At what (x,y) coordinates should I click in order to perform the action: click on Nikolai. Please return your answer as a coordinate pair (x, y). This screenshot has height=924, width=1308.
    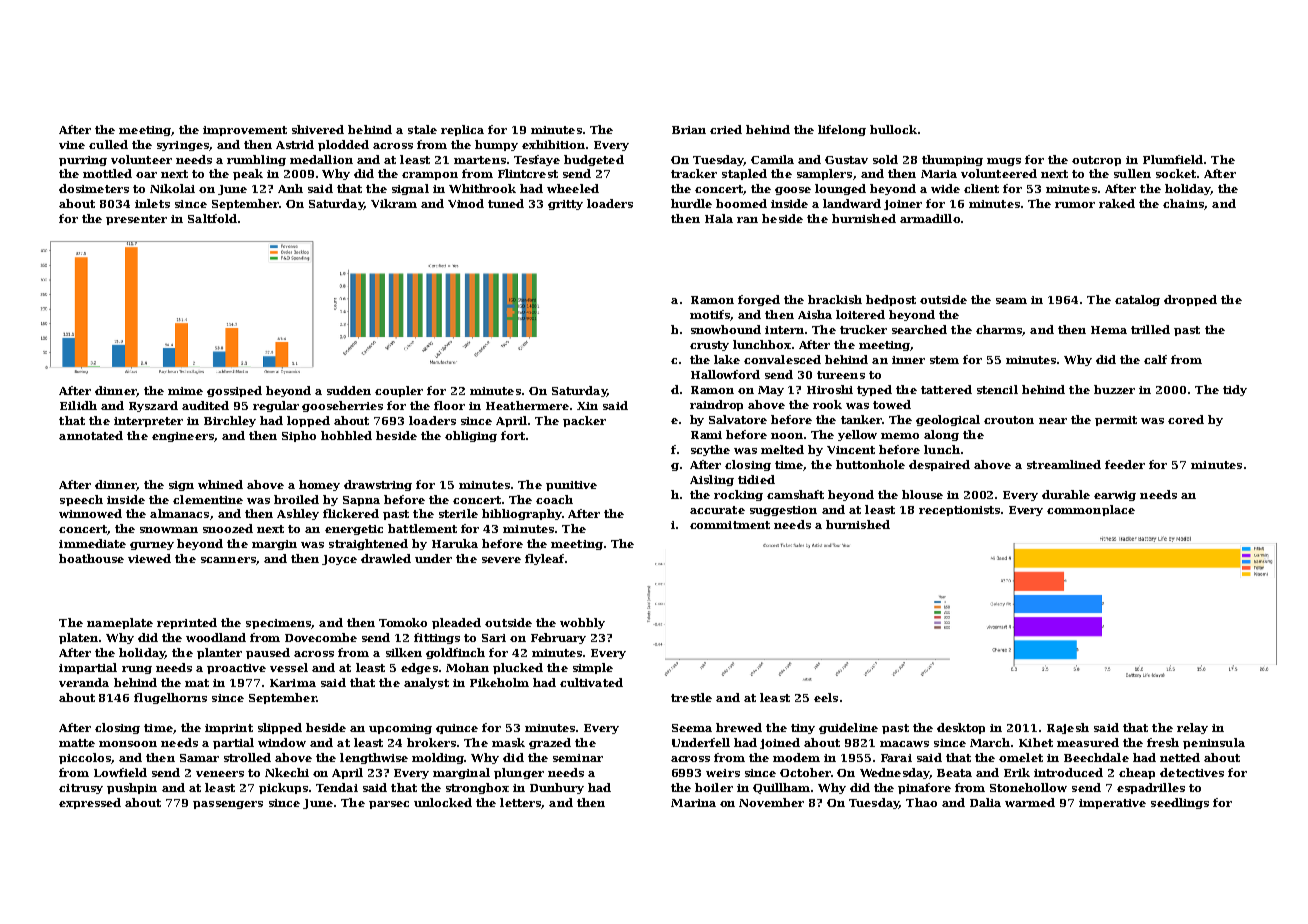
    Looking at the image, I should click on (172, 188).
